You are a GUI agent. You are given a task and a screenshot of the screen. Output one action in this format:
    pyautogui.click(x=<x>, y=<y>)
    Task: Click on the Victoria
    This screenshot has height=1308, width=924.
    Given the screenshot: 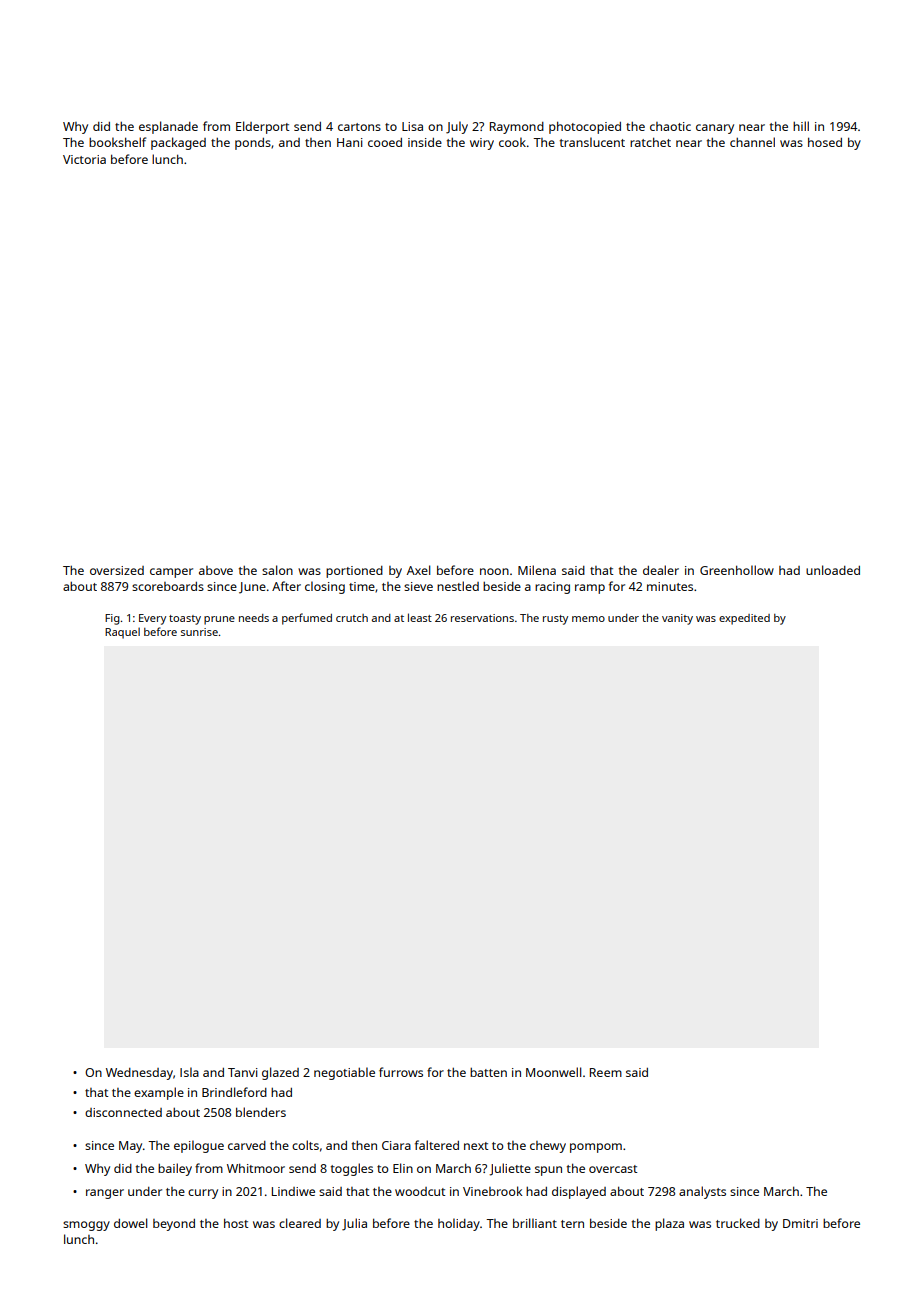 What is the action you would take?
    pyautogui.click(x=84, y=159)
